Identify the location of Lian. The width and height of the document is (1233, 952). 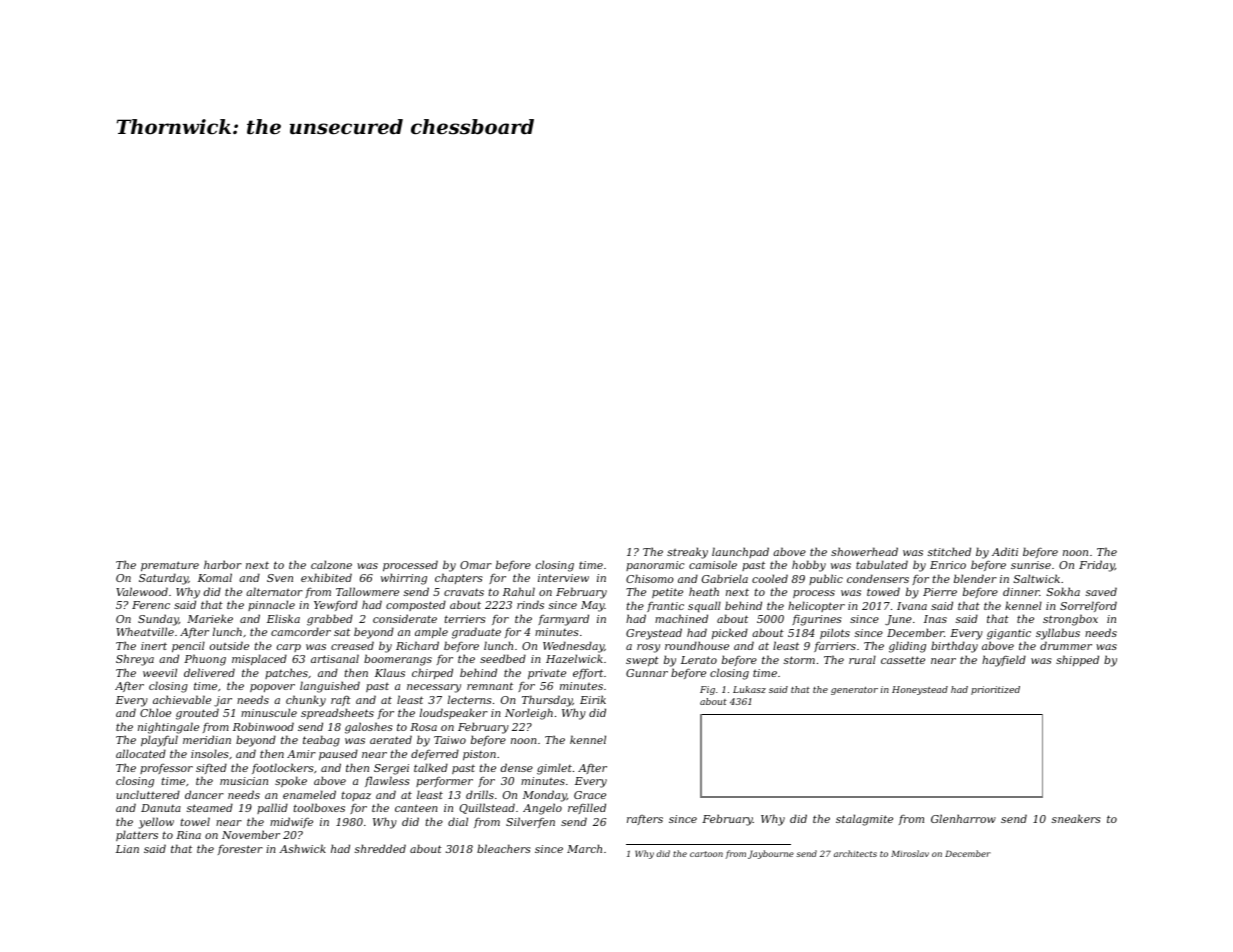
(127, 849).
